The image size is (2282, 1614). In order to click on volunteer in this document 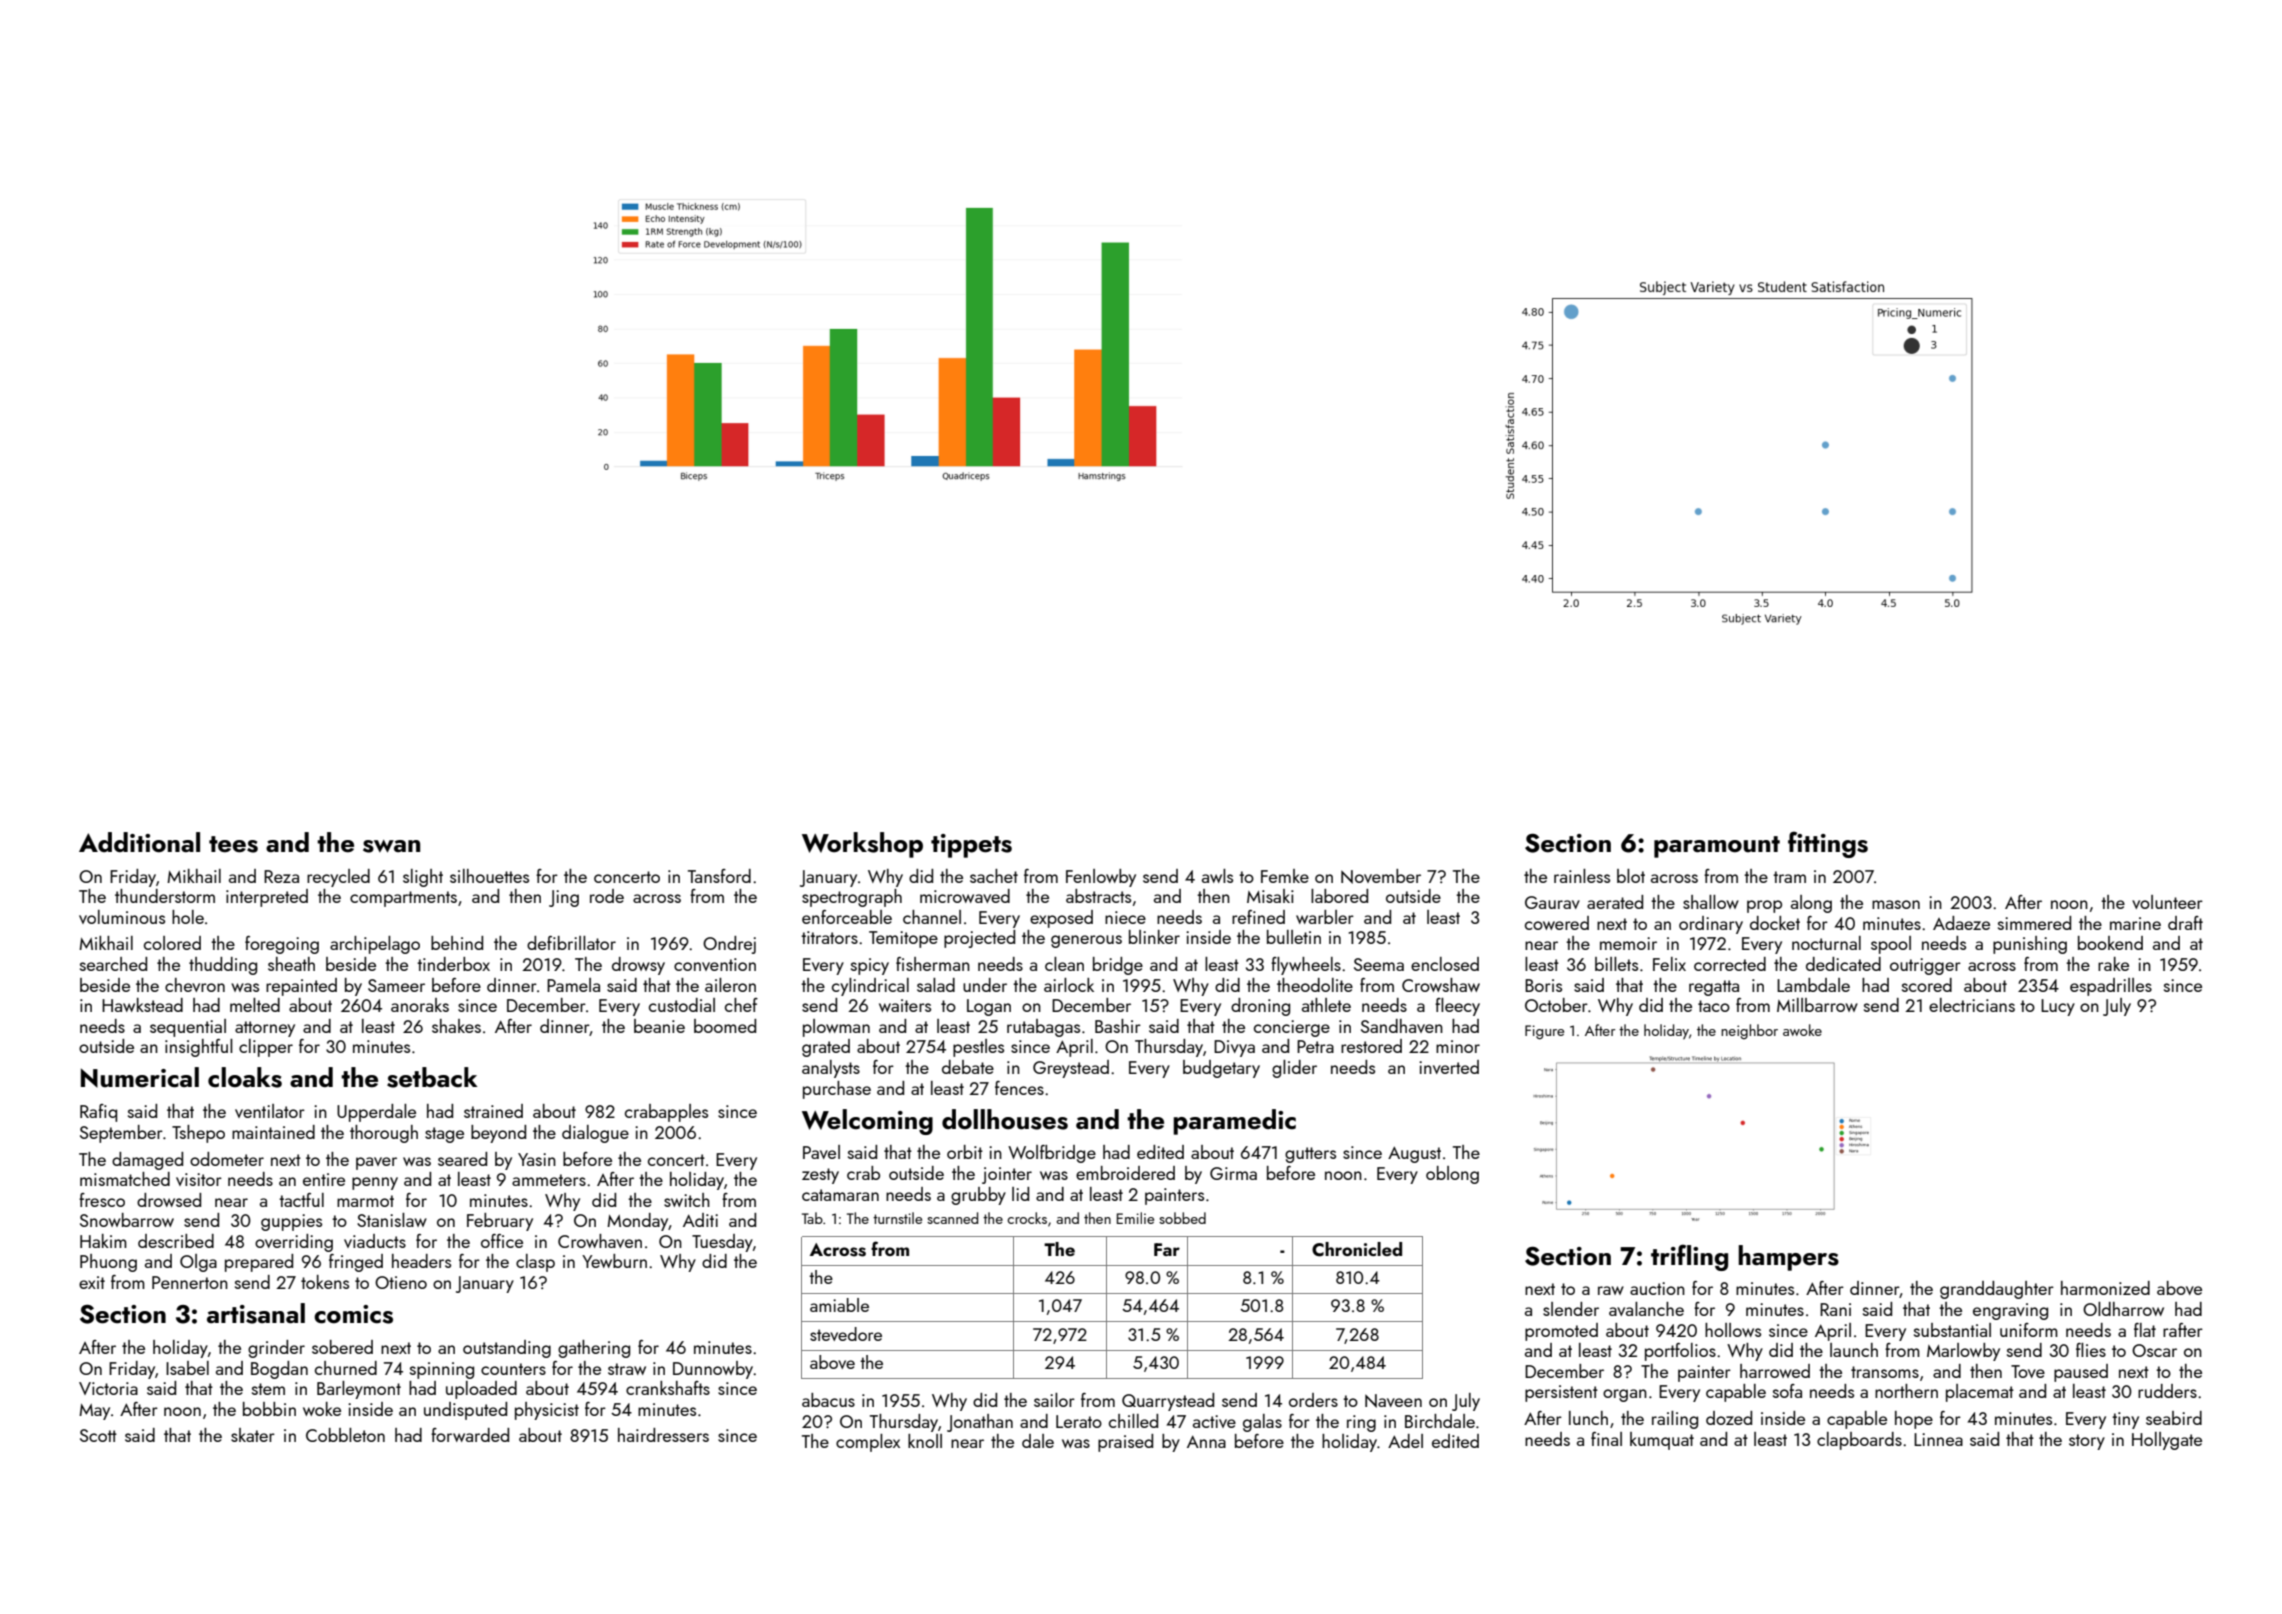, I will do `click(2167, 902)`.
